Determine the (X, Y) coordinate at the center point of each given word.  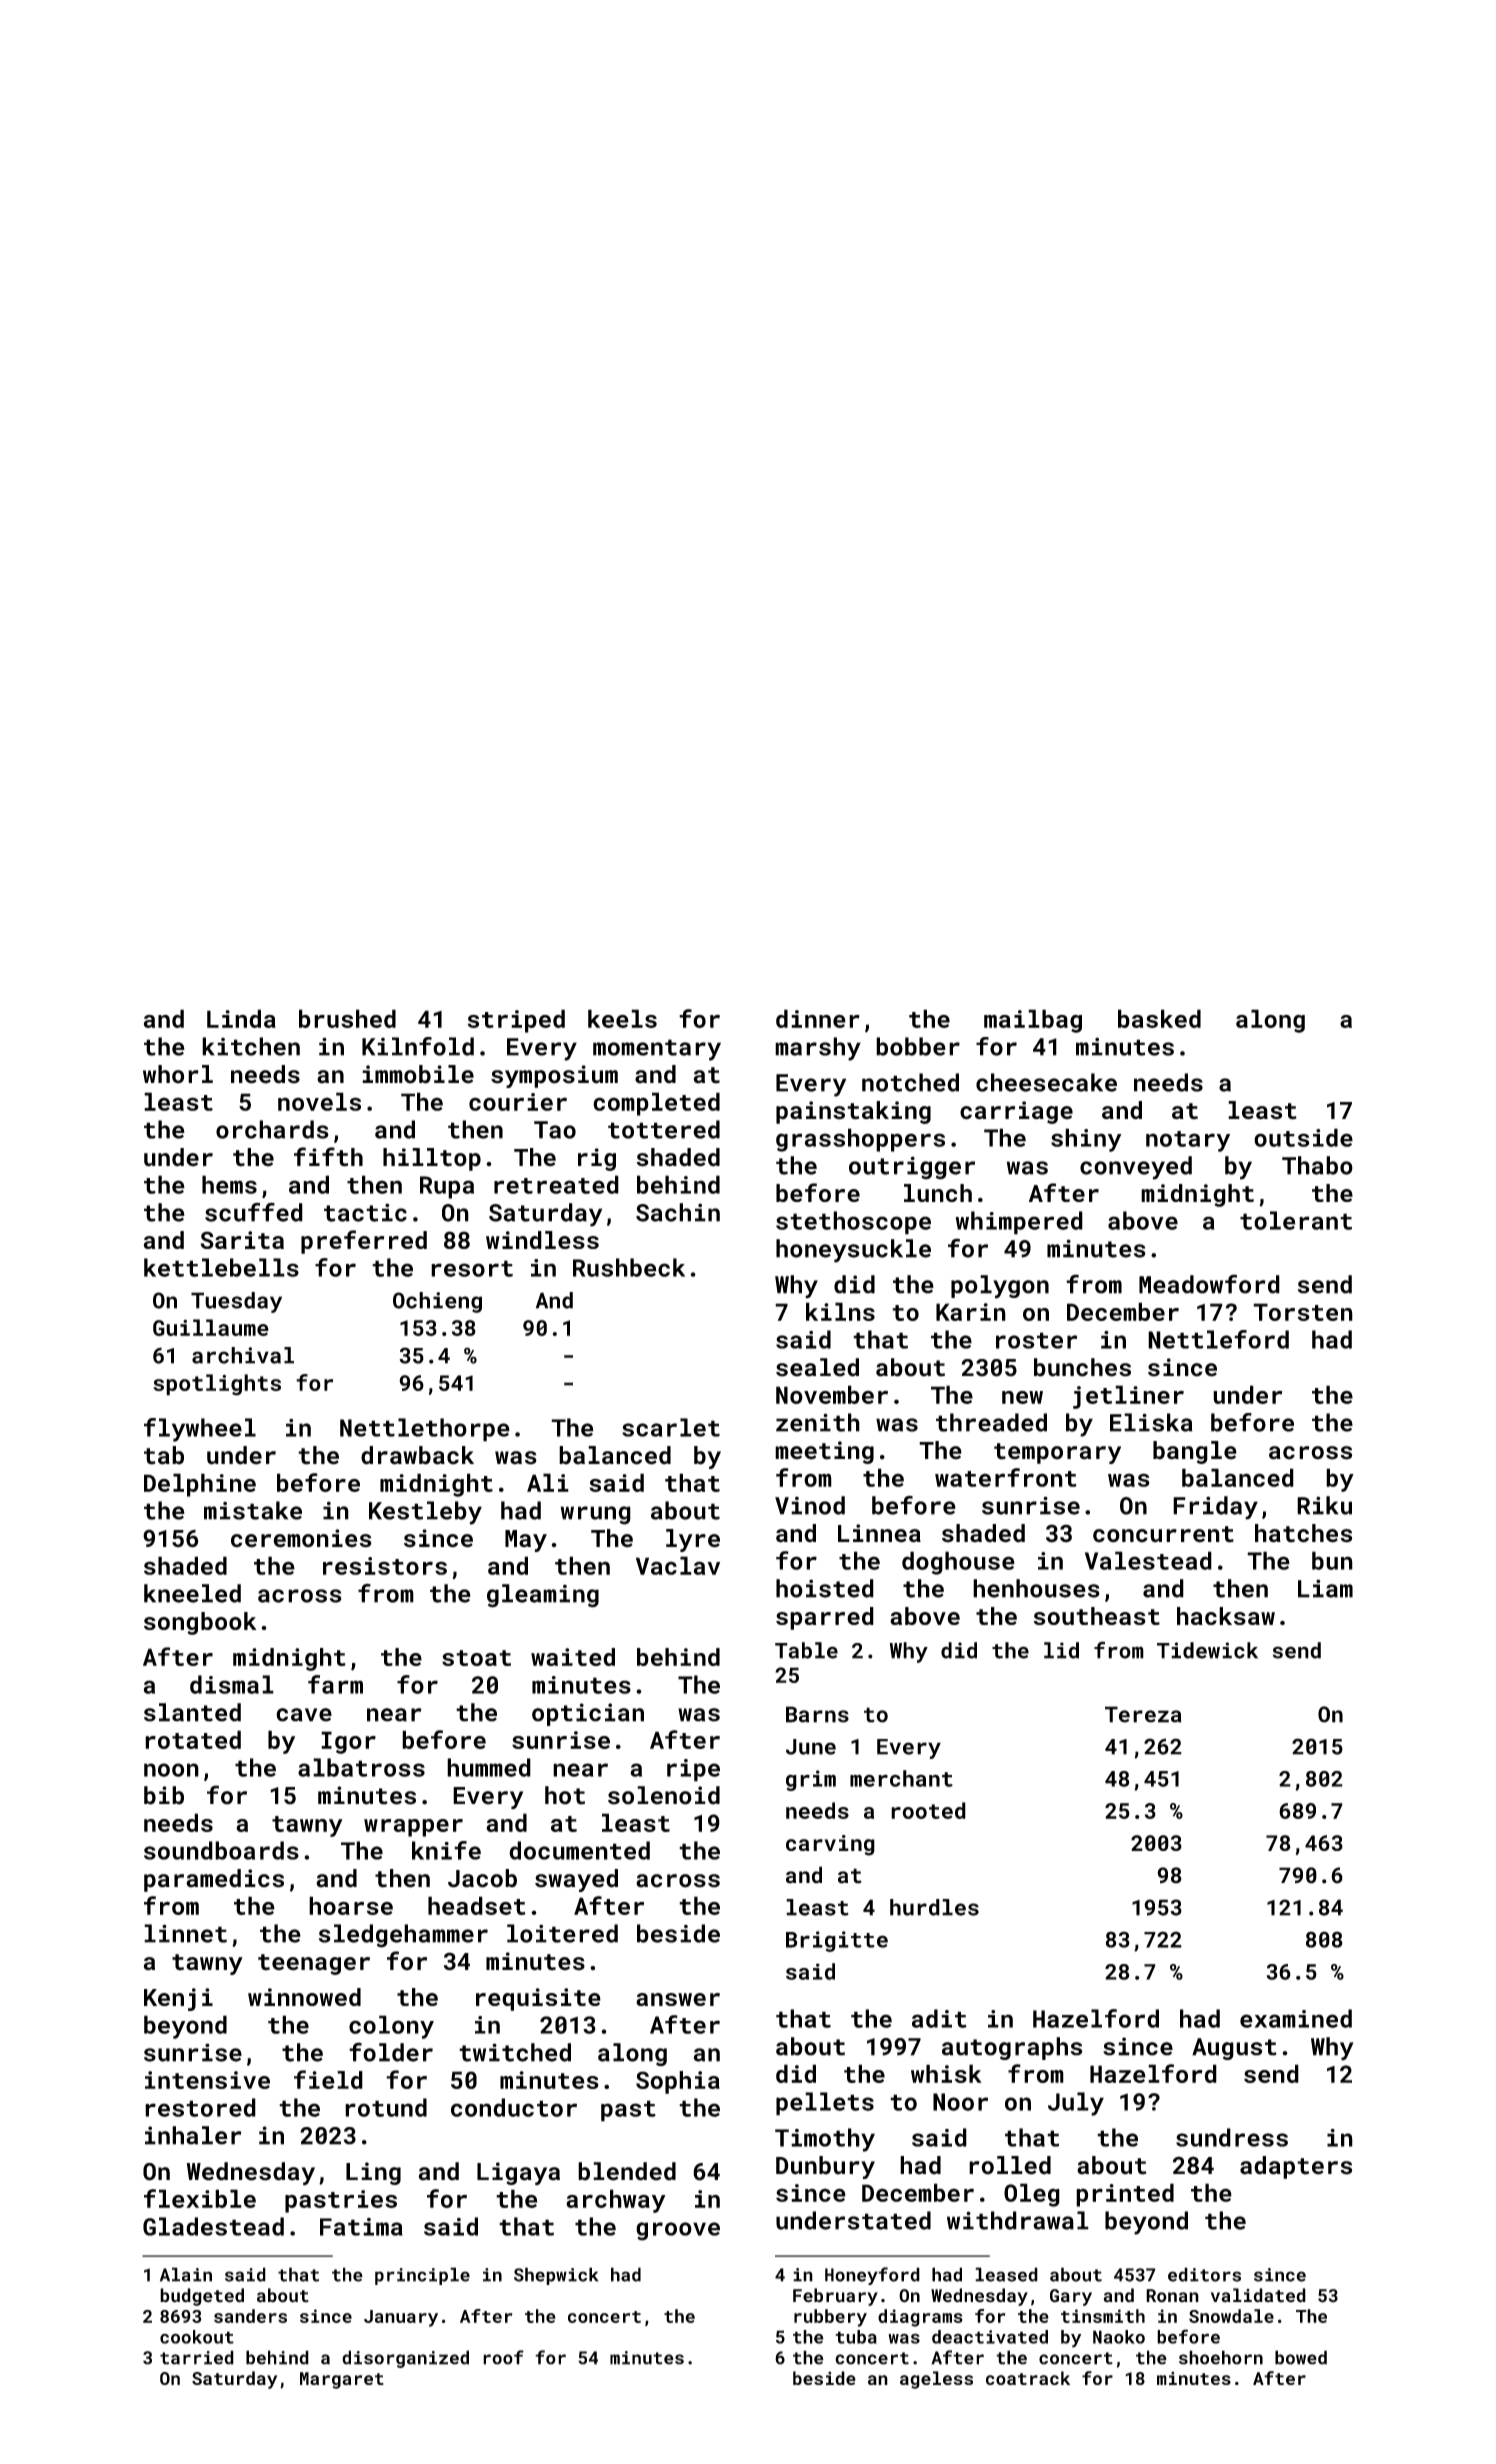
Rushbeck (629, 1267)
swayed (576, 1880)
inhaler (193, 2135)
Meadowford (1209, 1284)
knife (446, 1850)
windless (542, 1240)
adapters (1296, 2167)
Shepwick (556, 2276)
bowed (1301, 2357)
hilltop (432, 1159)
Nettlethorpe (425, 1430)
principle (422, 2276)
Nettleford (1218, 1339)
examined (1296, 2018)
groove (678, 2231)
